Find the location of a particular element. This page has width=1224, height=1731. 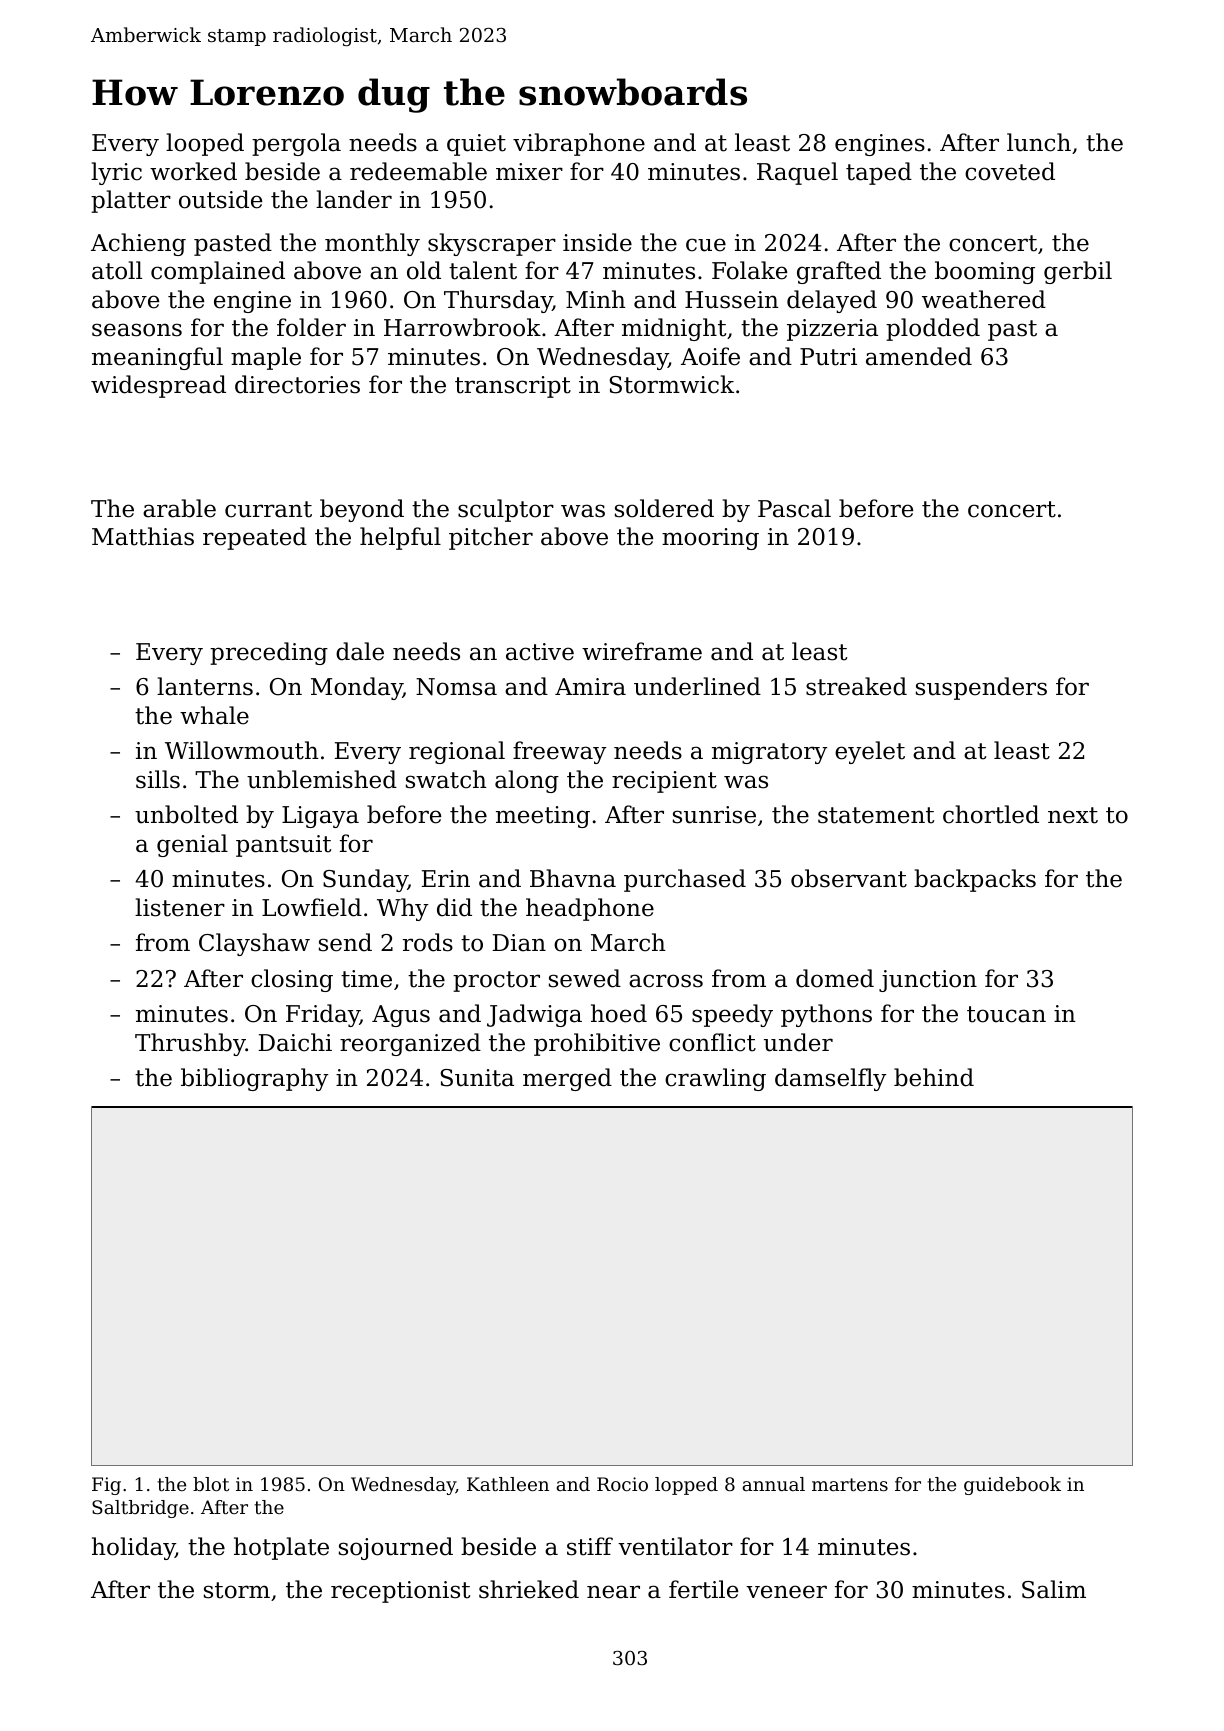

next is located at coordinates (1073, 815).
